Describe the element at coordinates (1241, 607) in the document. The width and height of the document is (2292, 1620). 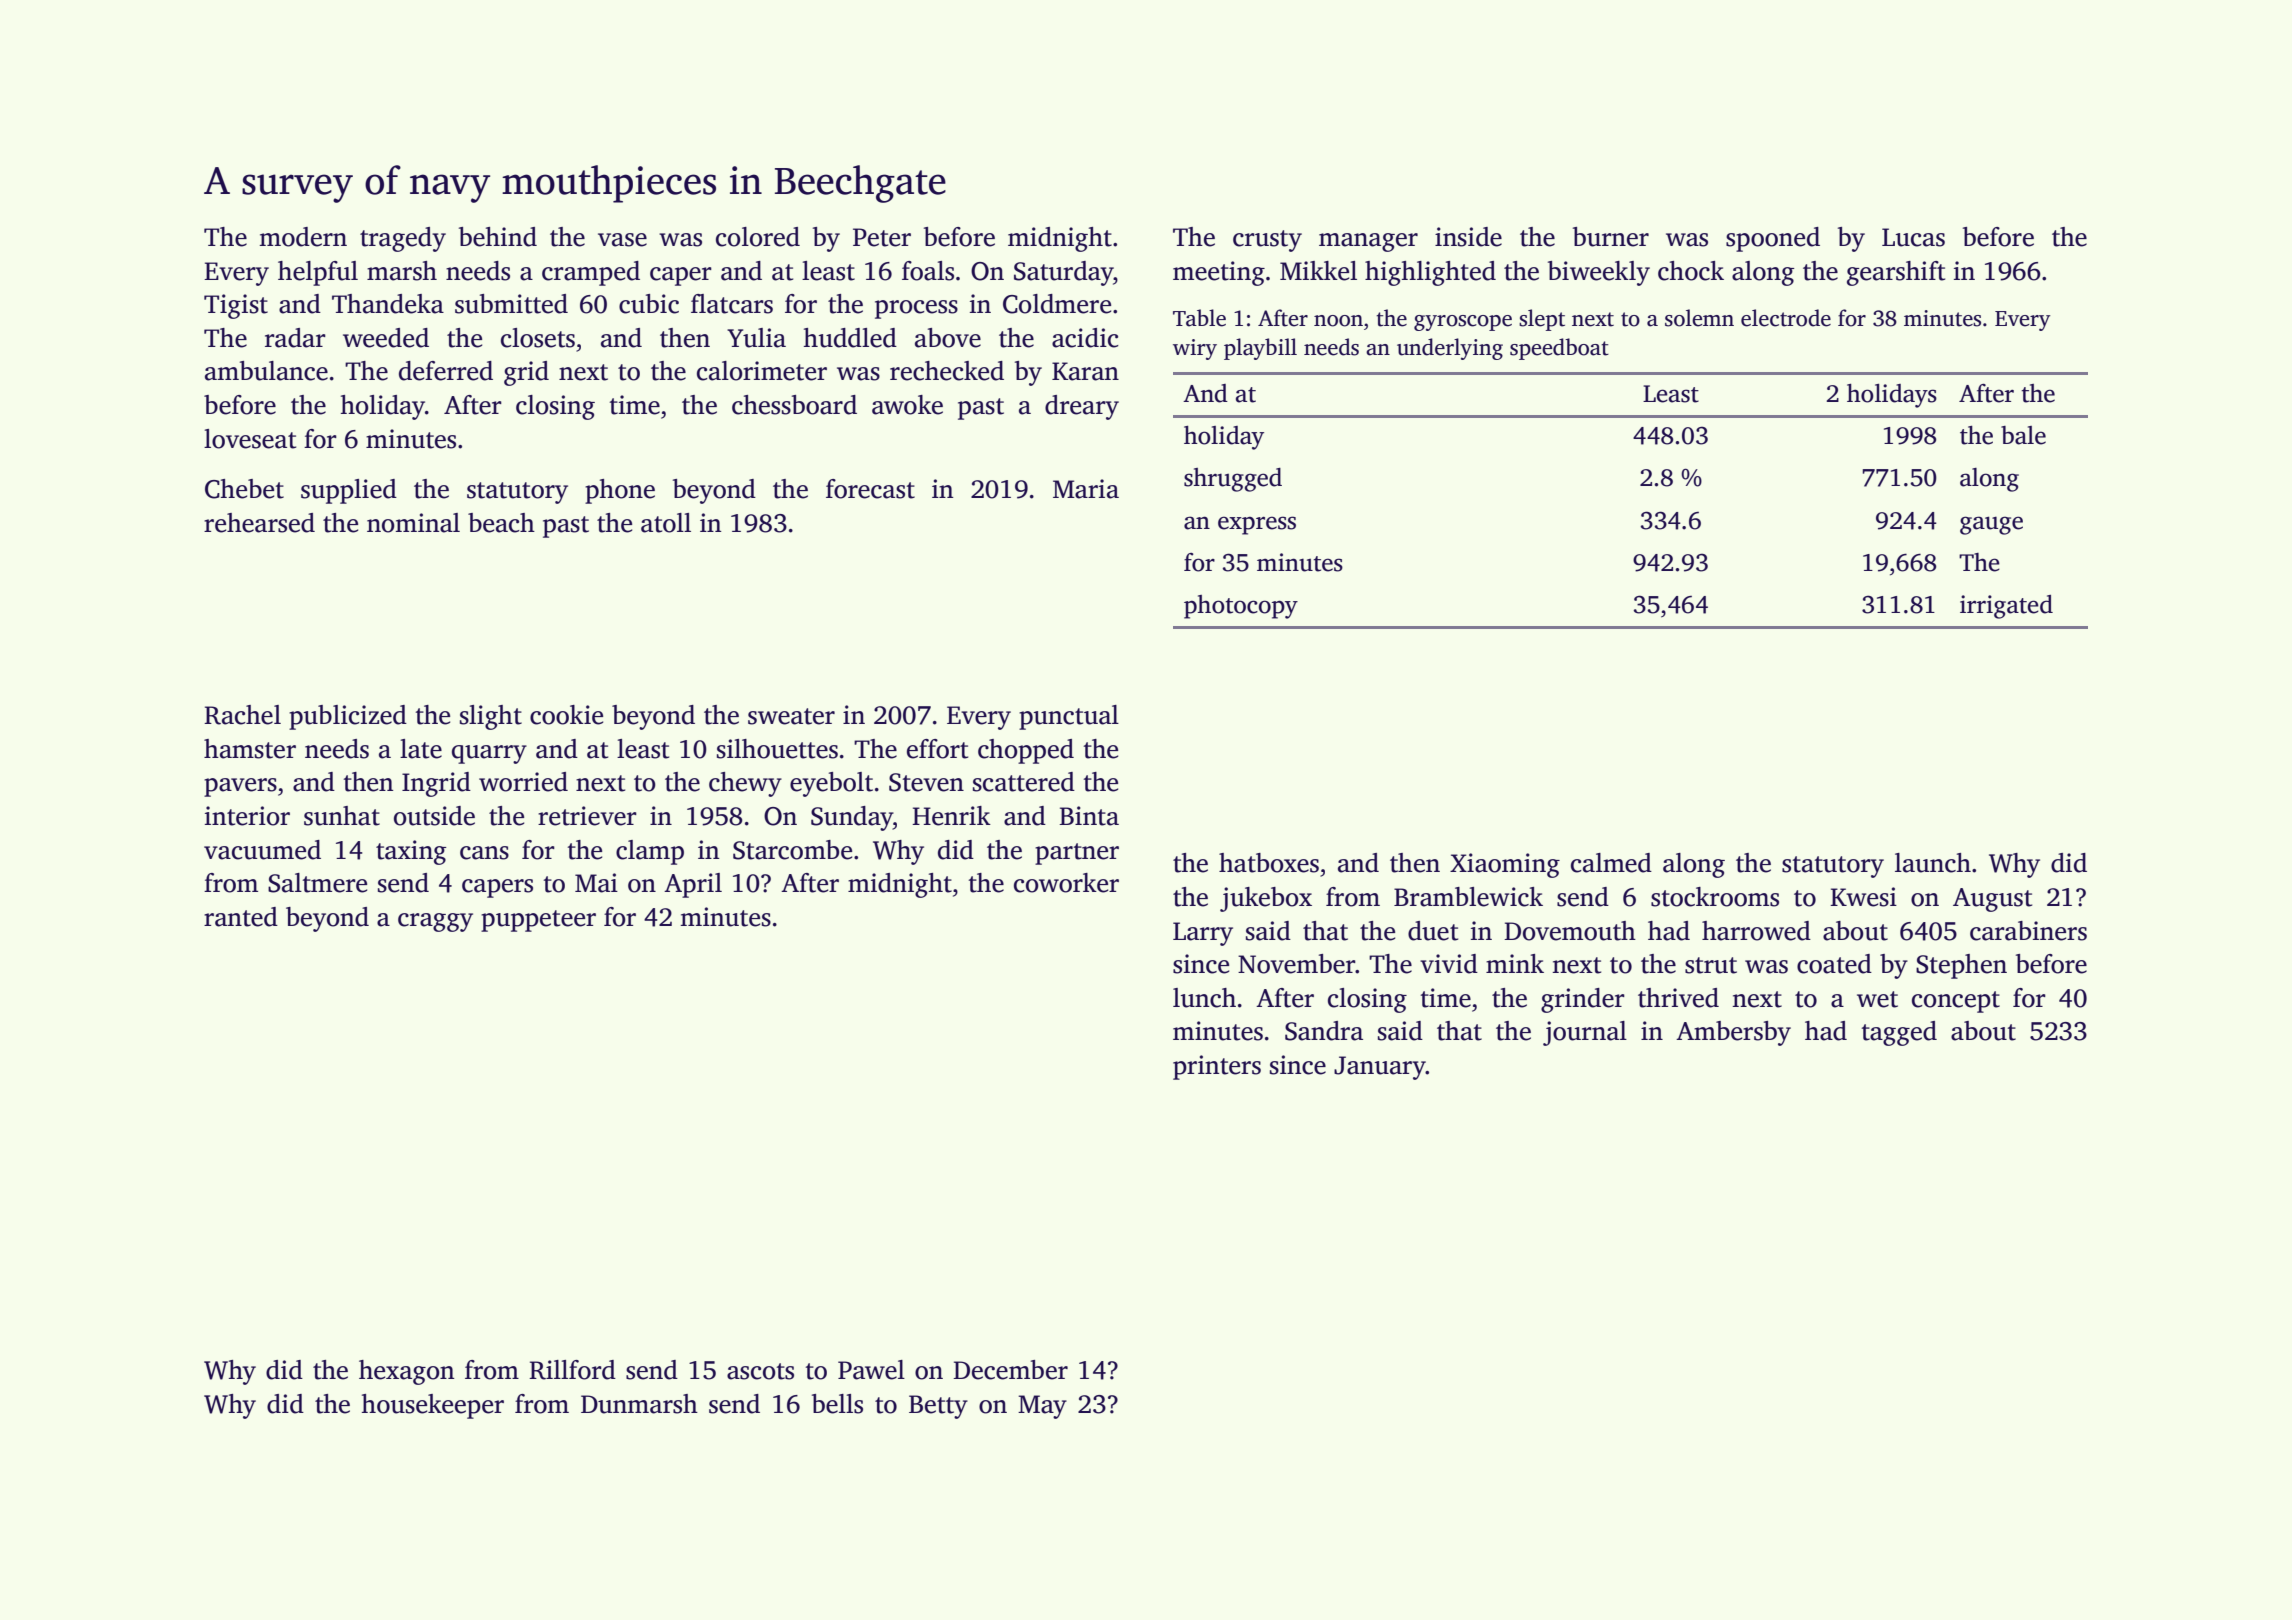
I see `photocopy` at that location.
